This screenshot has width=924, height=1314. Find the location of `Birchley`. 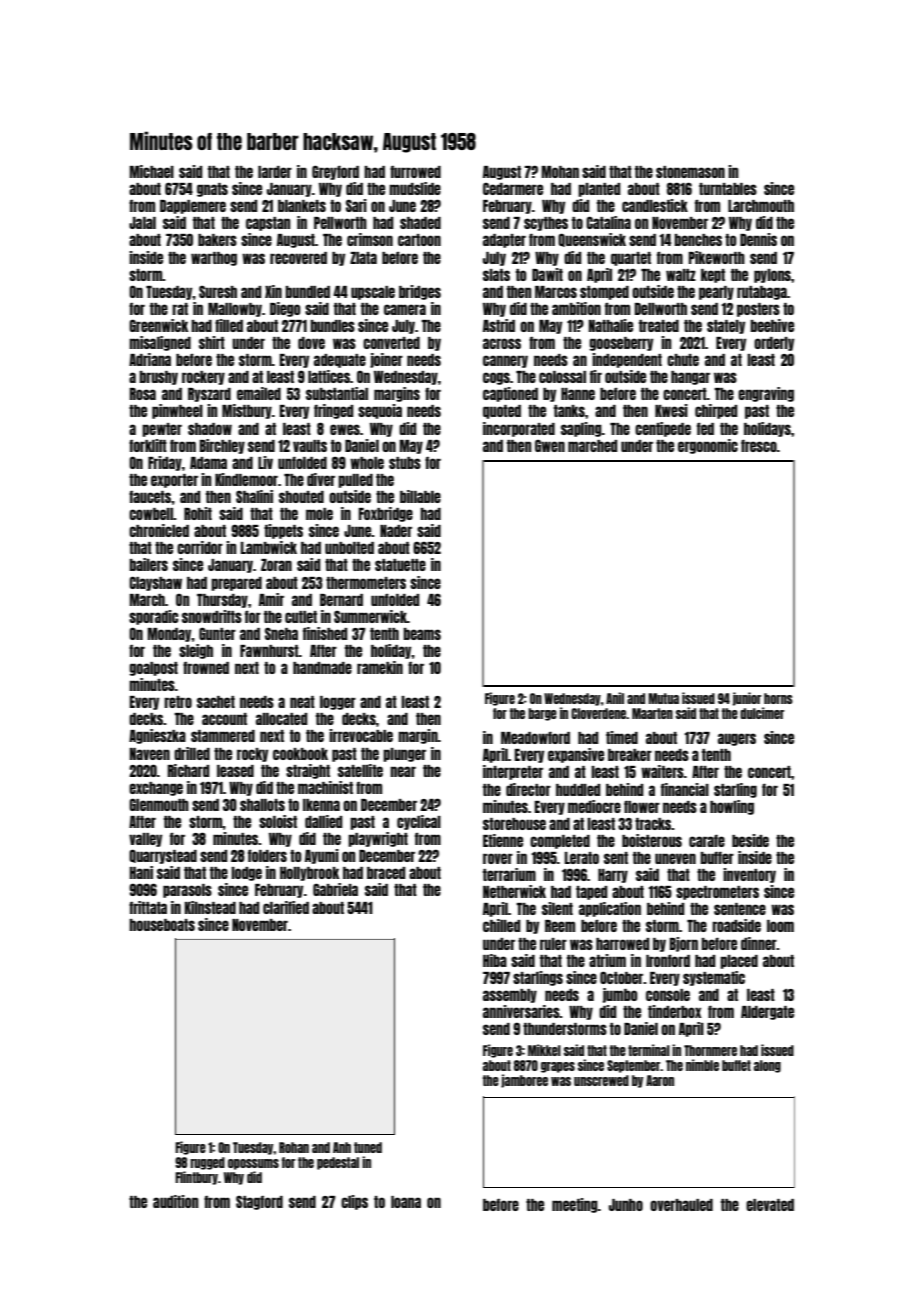

Birchley is located at coordinates (222, 446).
